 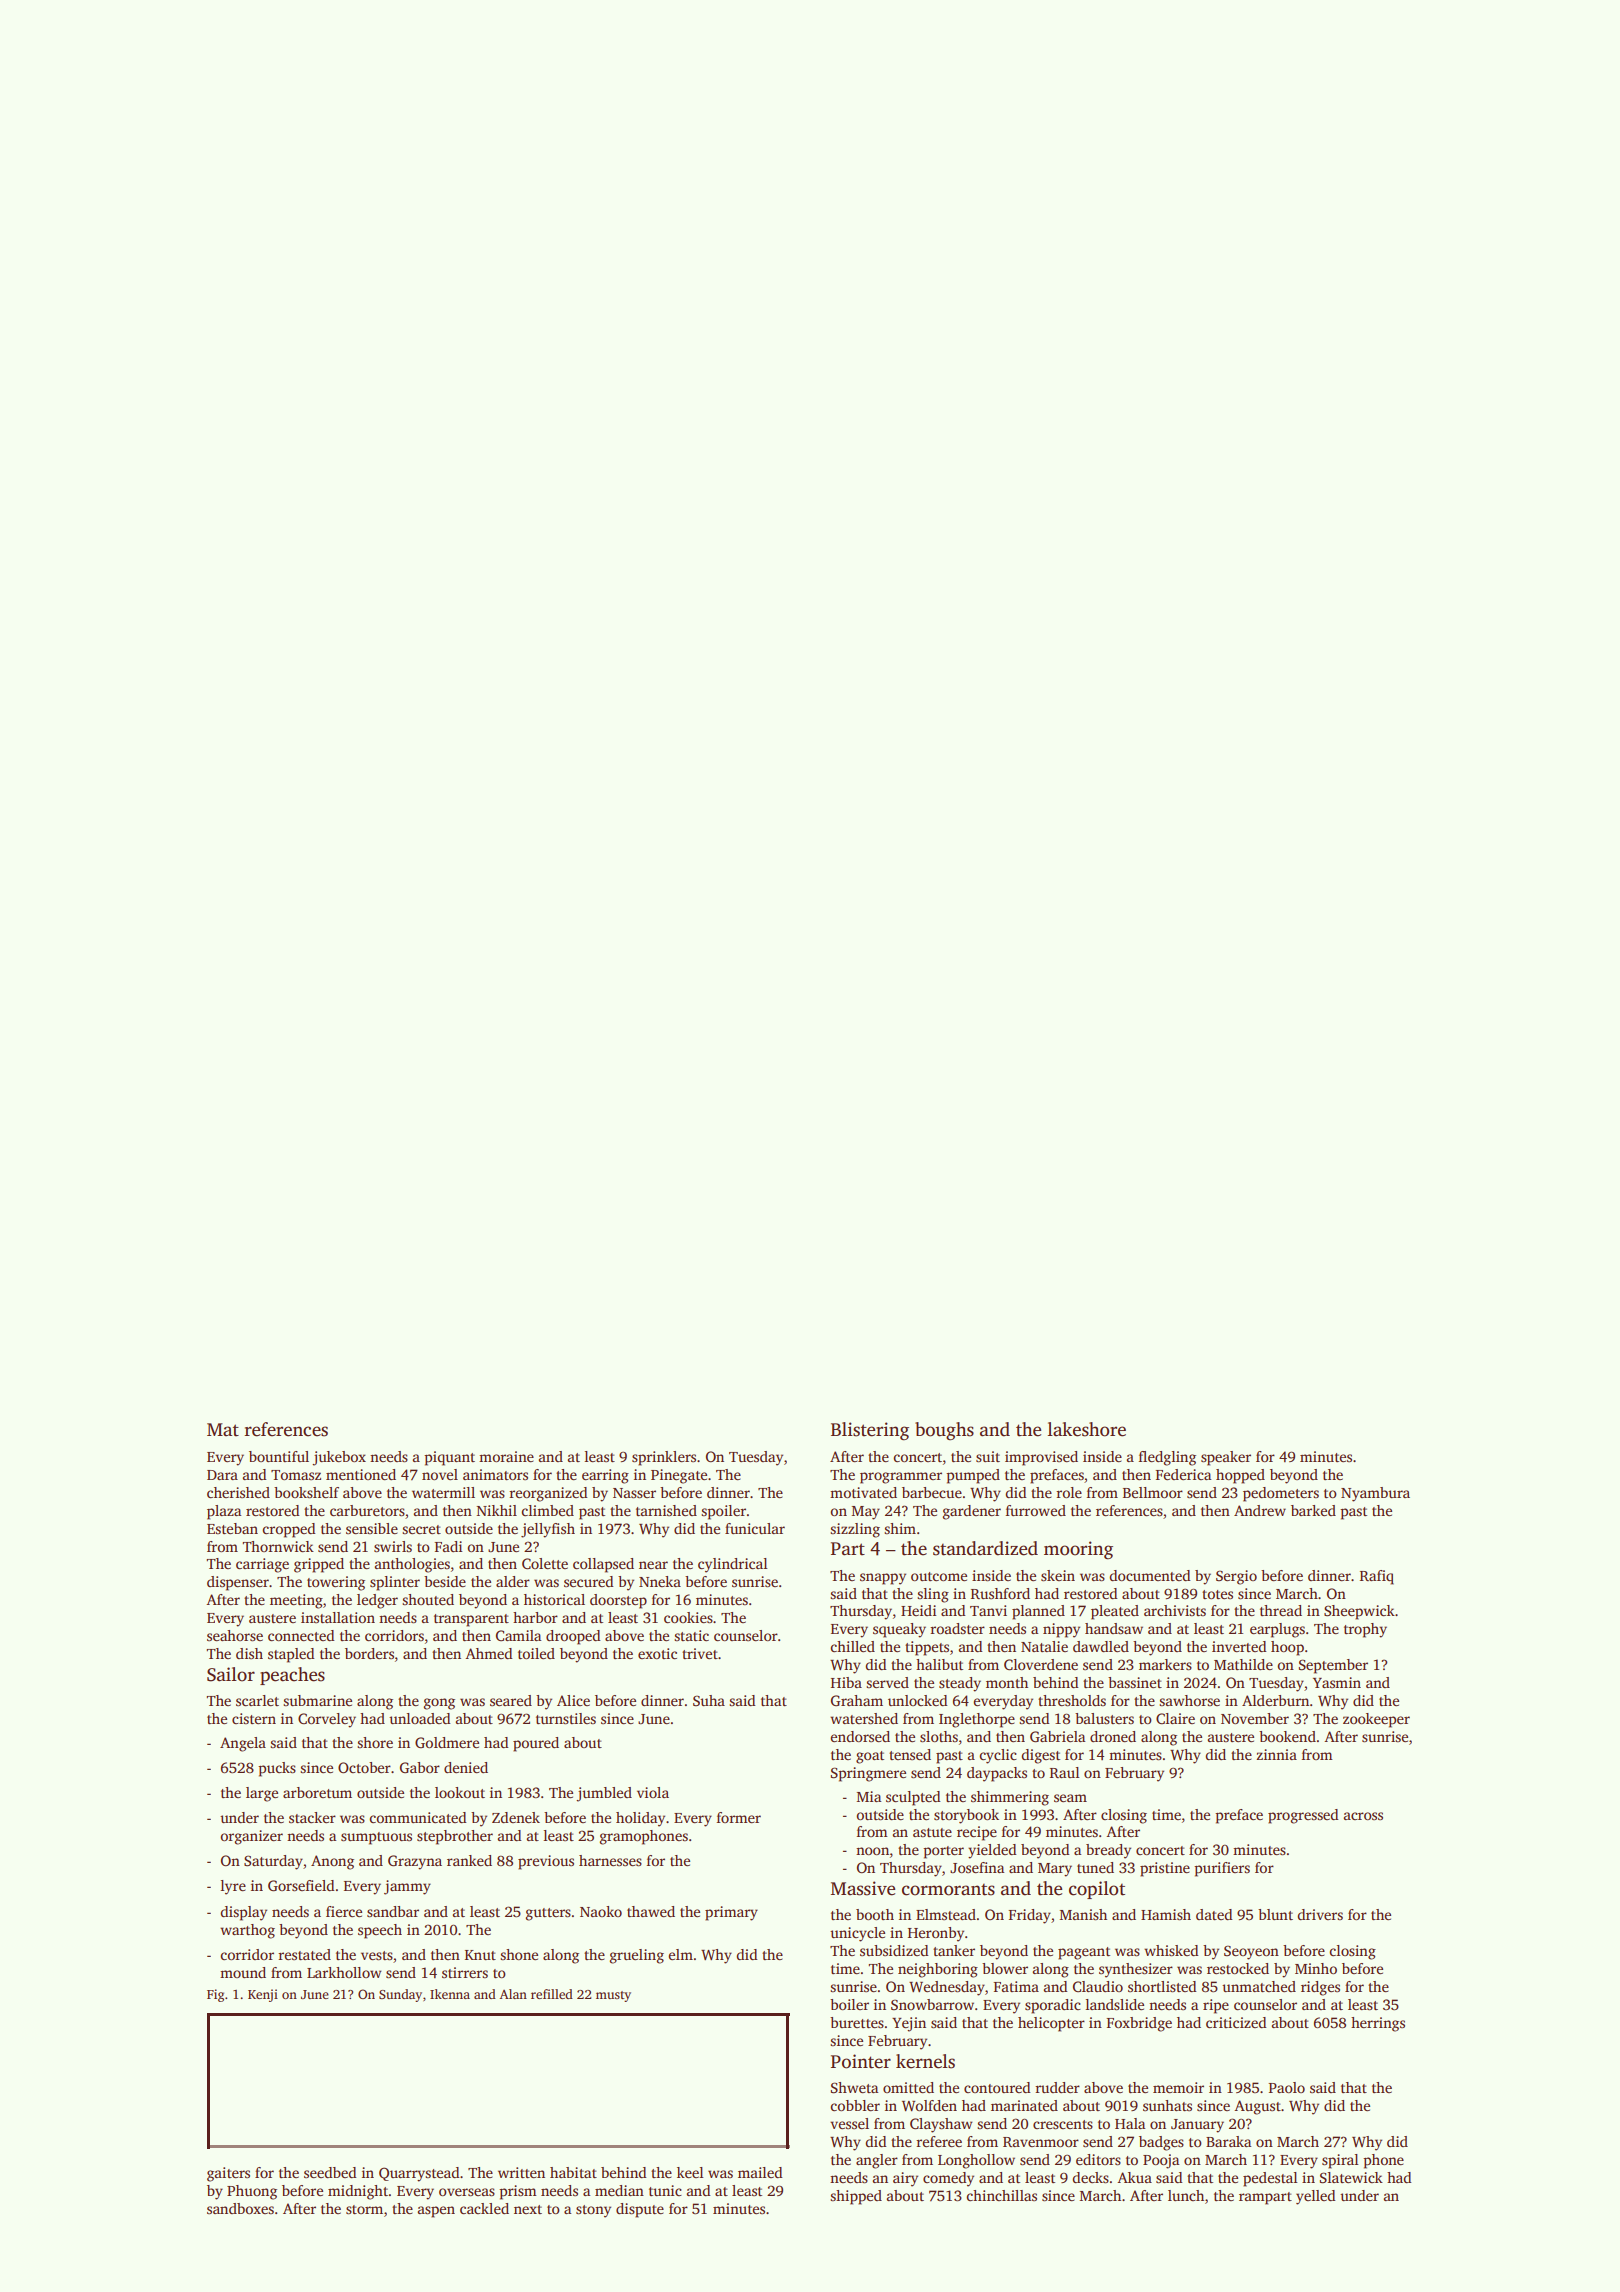 What do you see at coordinates (640, 2210) in the screenshot?
I see `dispute` at bounding box center [640, 2210].
